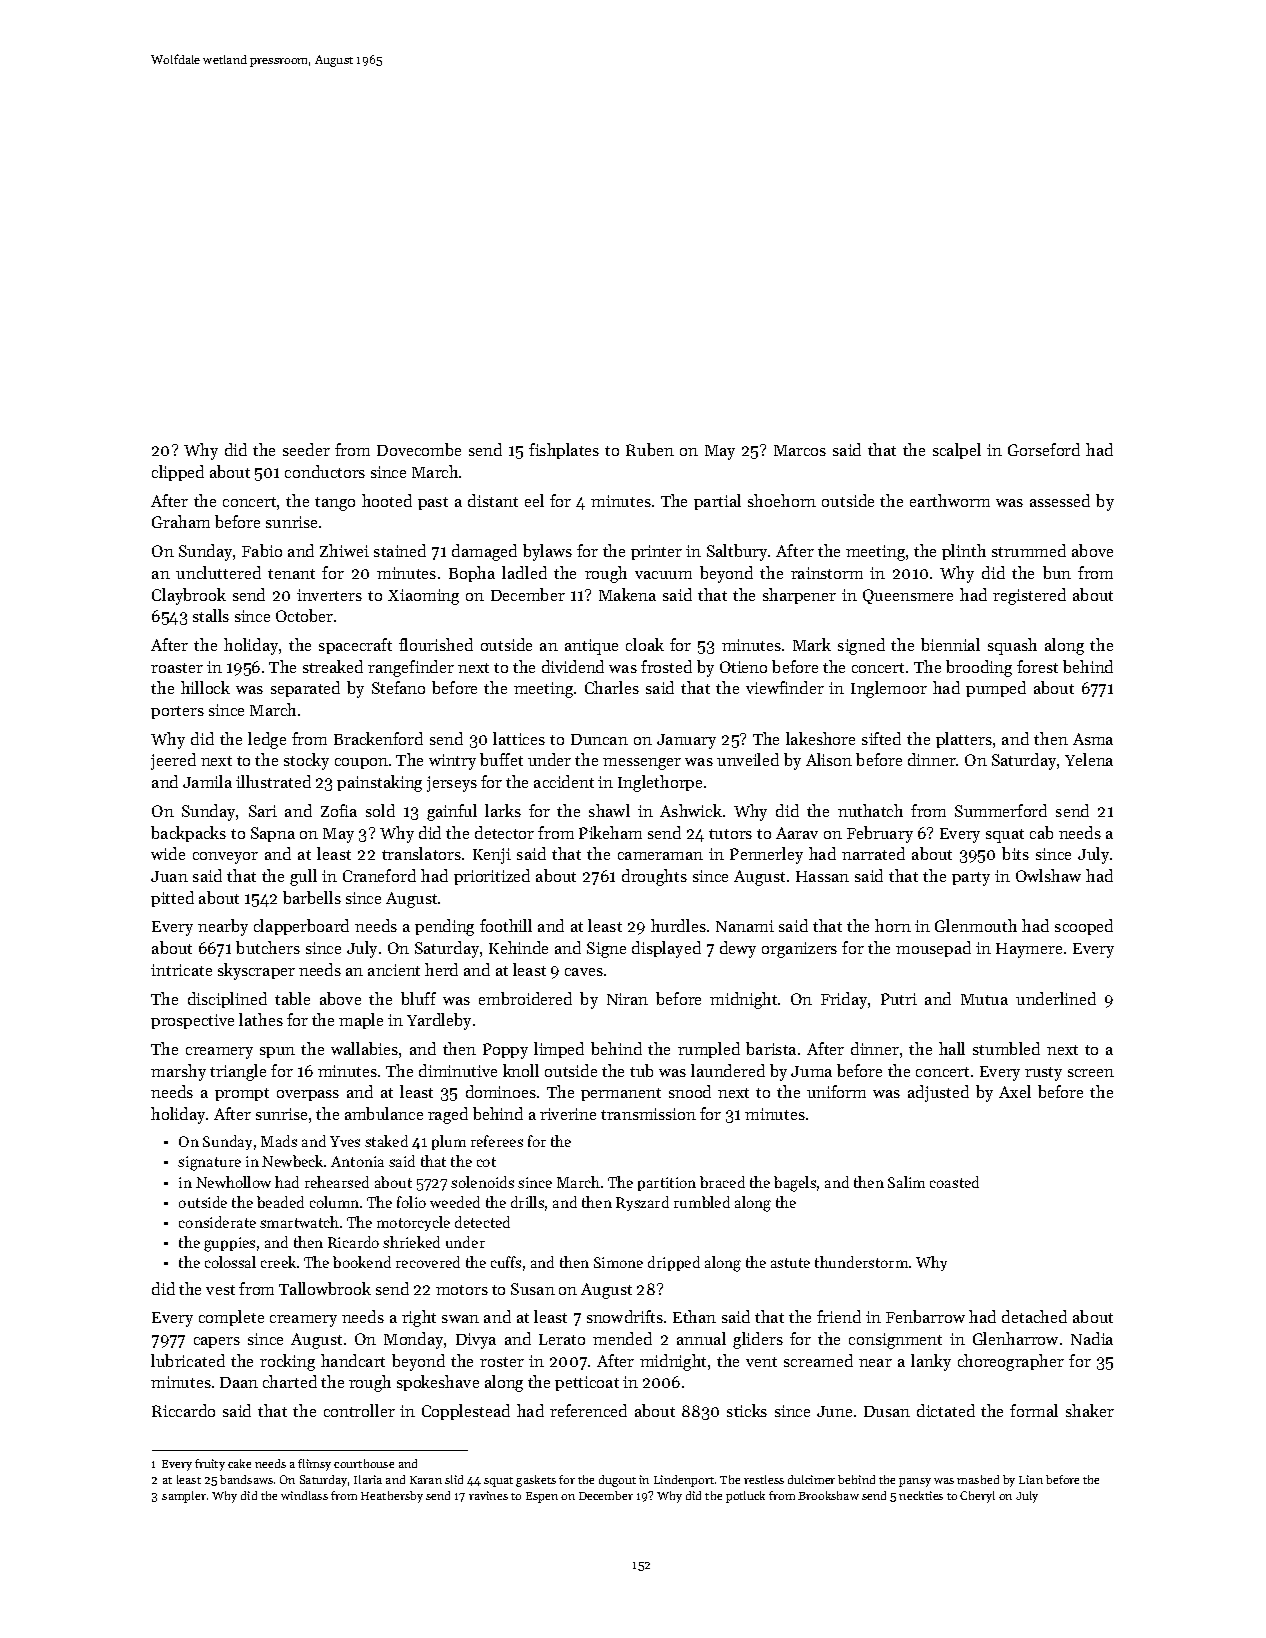  Describe the element at coordinates (568, 1114) in the screenshot. I see `riverine` at that location.
